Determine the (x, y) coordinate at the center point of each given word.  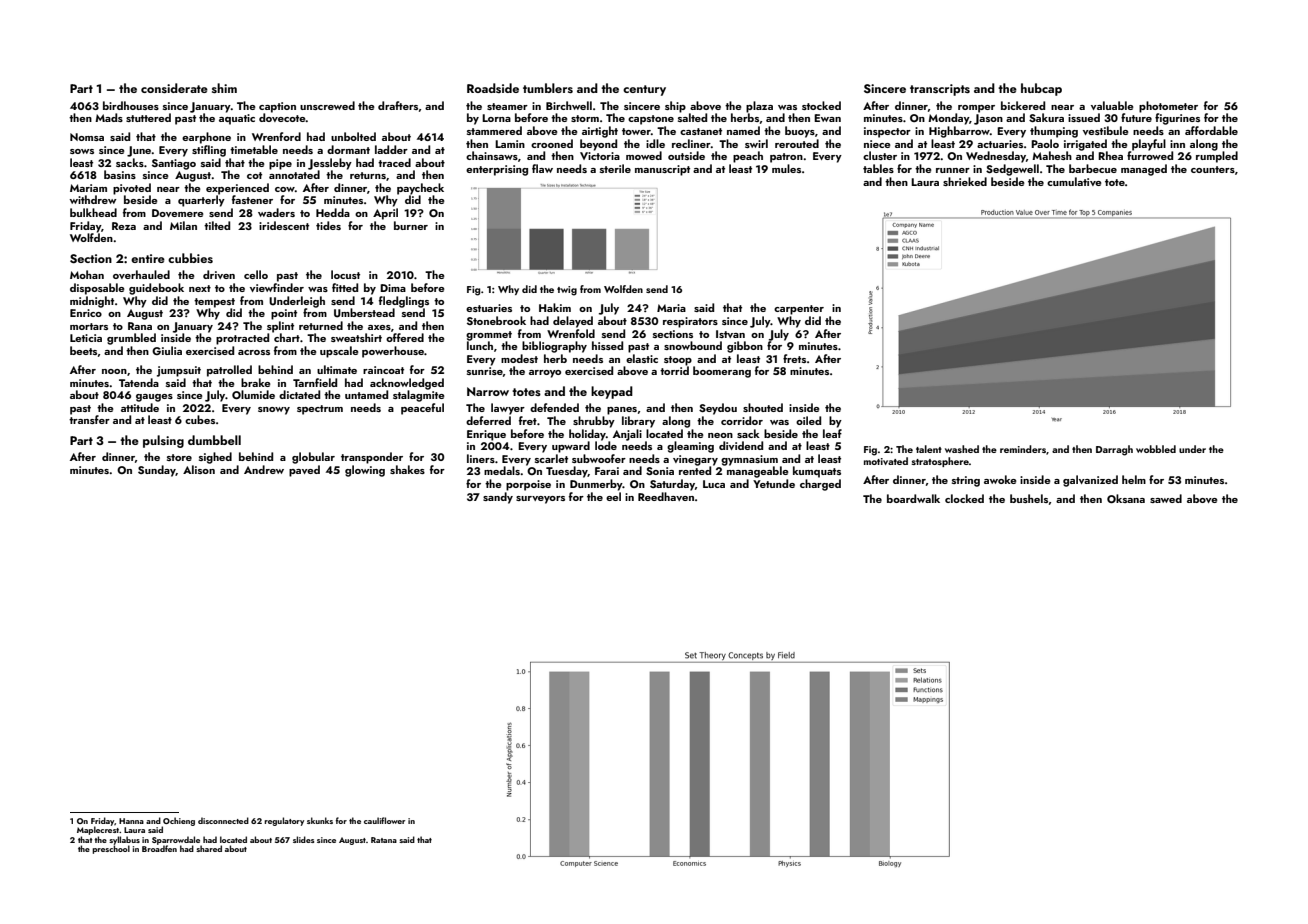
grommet (489, 336)
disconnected (223, 820)
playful (1149, 145)
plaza (759, 107)
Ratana (384, 840)
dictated (299, 394)
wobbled (1156, 449)
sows (82, 151)
